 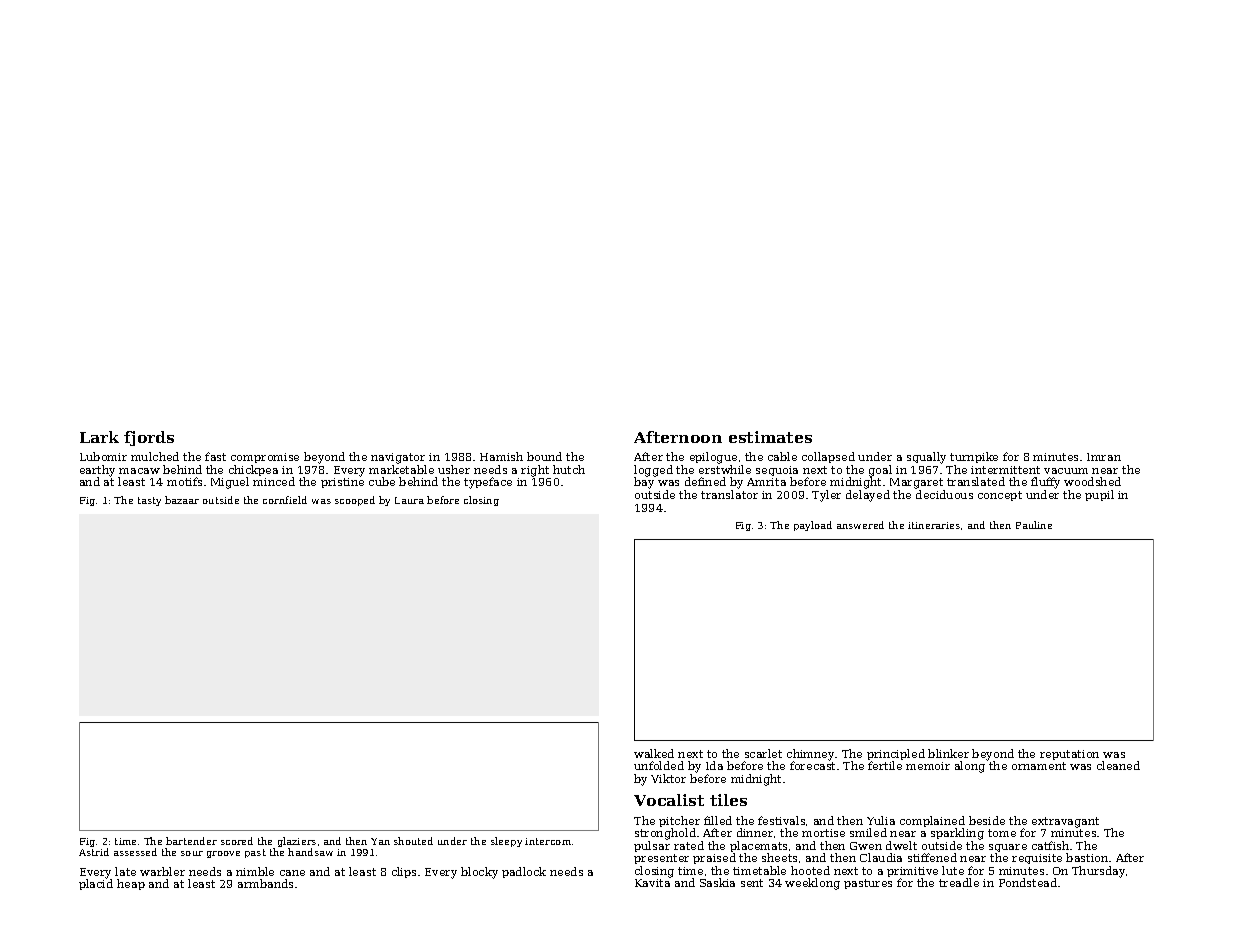 What do you see at coordinates (763, 753) in the page?
I see `scarlet` at bounding box center [763, 753].
